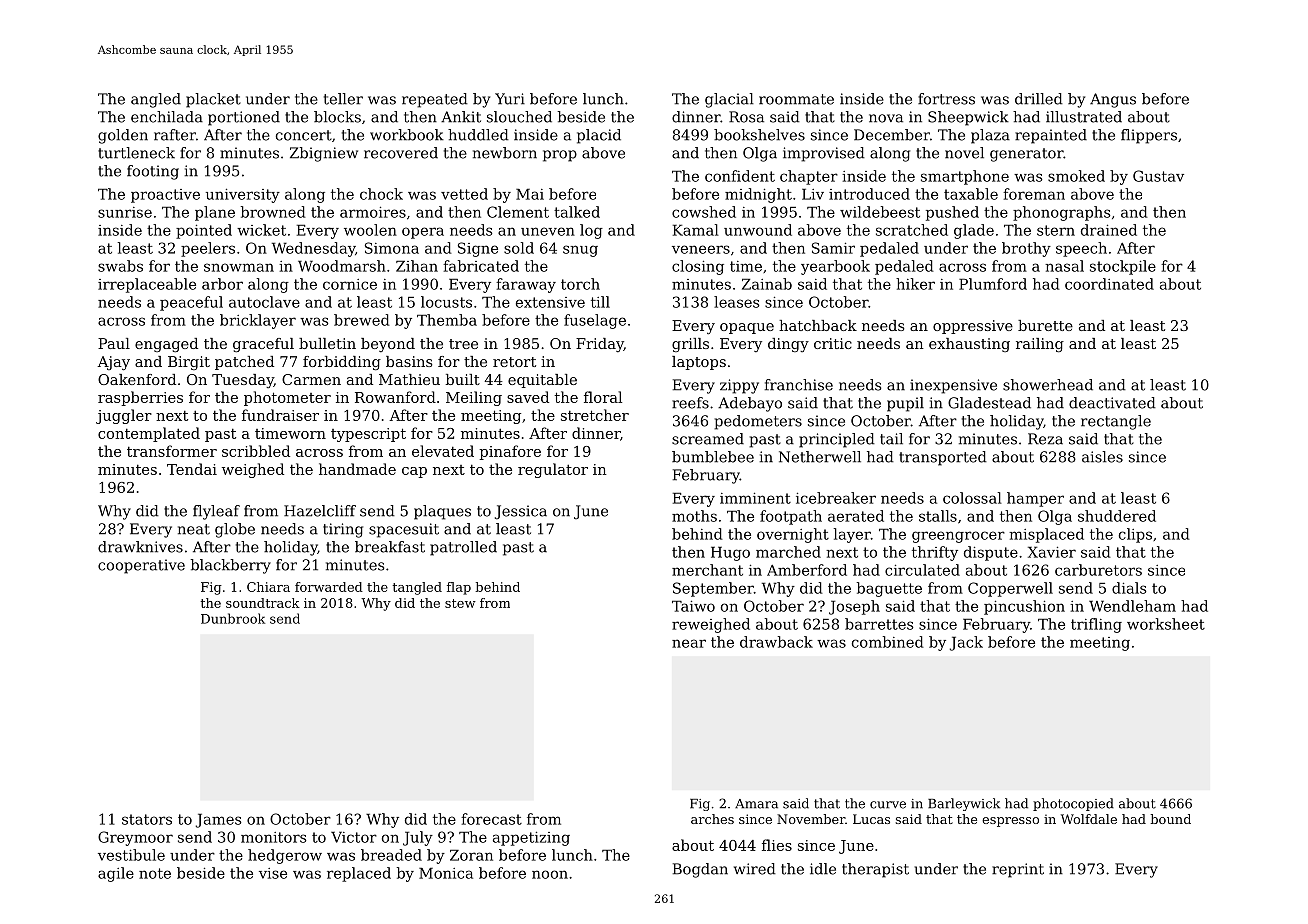  Describe the element at coordinates (233, 618) in the screenshot. I see `Dunbrook` at that location.
